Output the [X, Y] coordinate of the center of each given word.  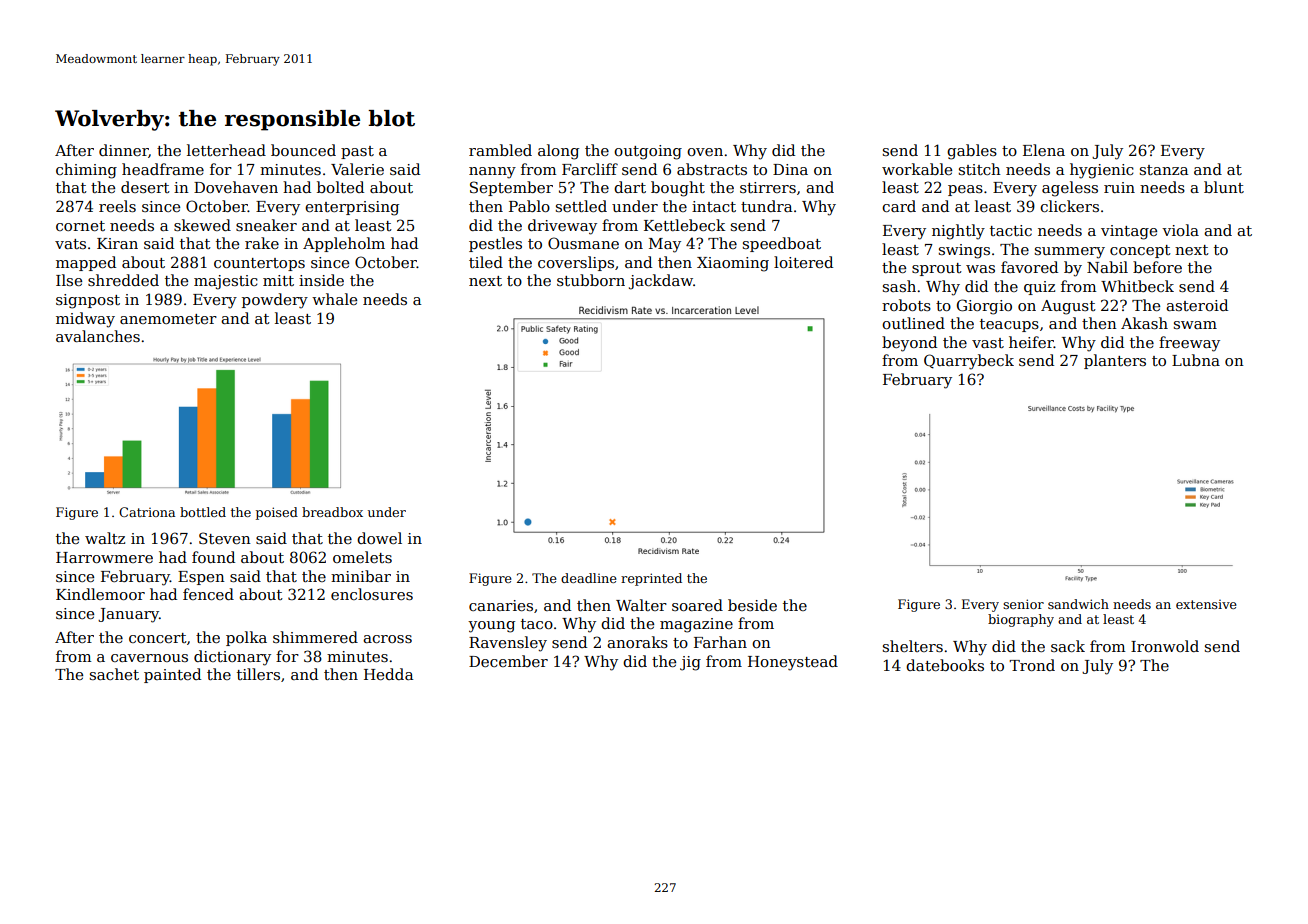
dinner [124, 151]
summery [1070, 253]
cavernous [149, 658]
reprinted [651, 579]
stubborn [591, 280]
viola [1180, 230]
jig [690, 663]
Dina [790, 169]
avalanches [98, 336]
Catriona [147, 512]
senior [1023, 604]
